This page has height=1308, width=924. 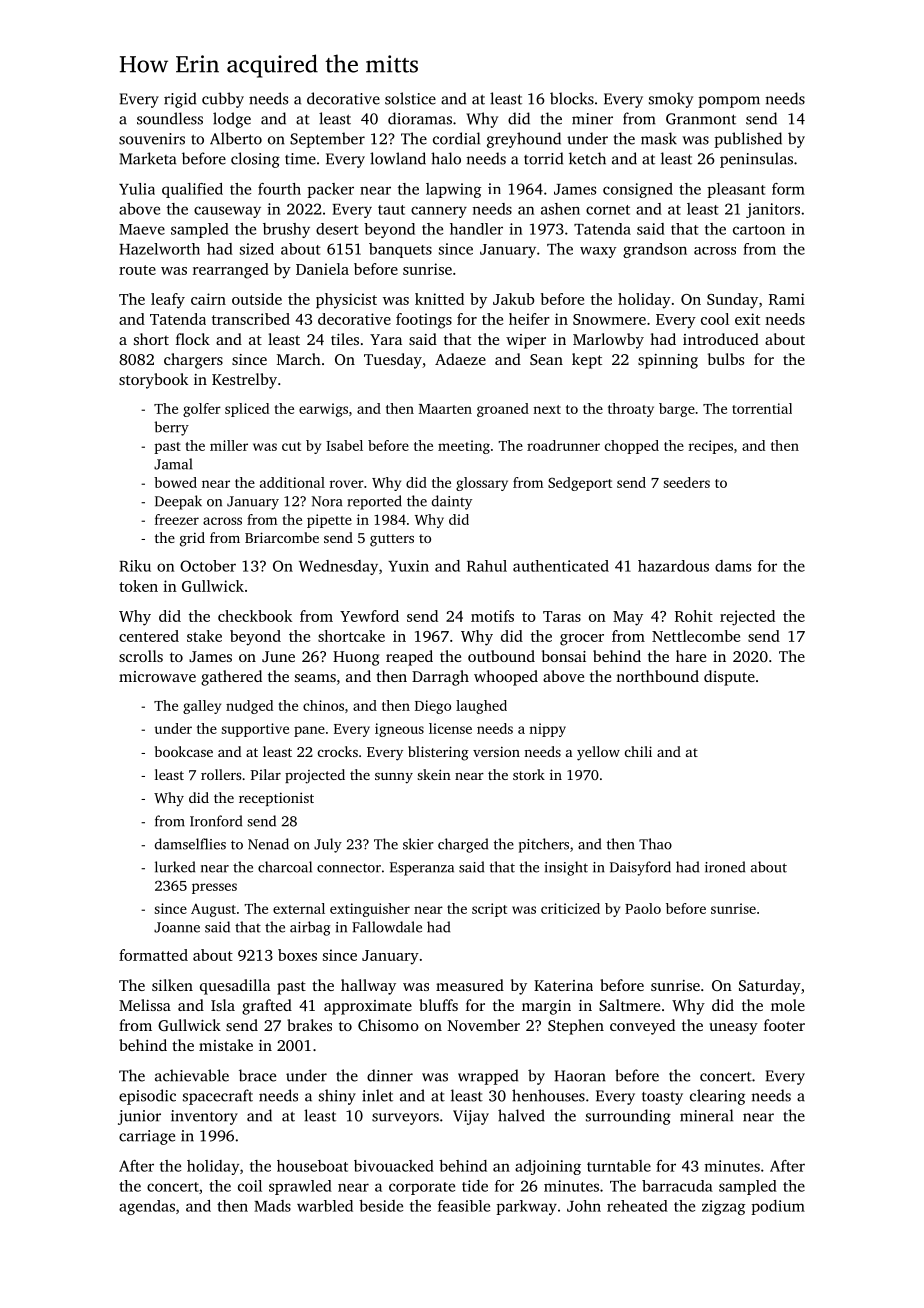 I want to click on pleasant, so click(x=736, y=190).
